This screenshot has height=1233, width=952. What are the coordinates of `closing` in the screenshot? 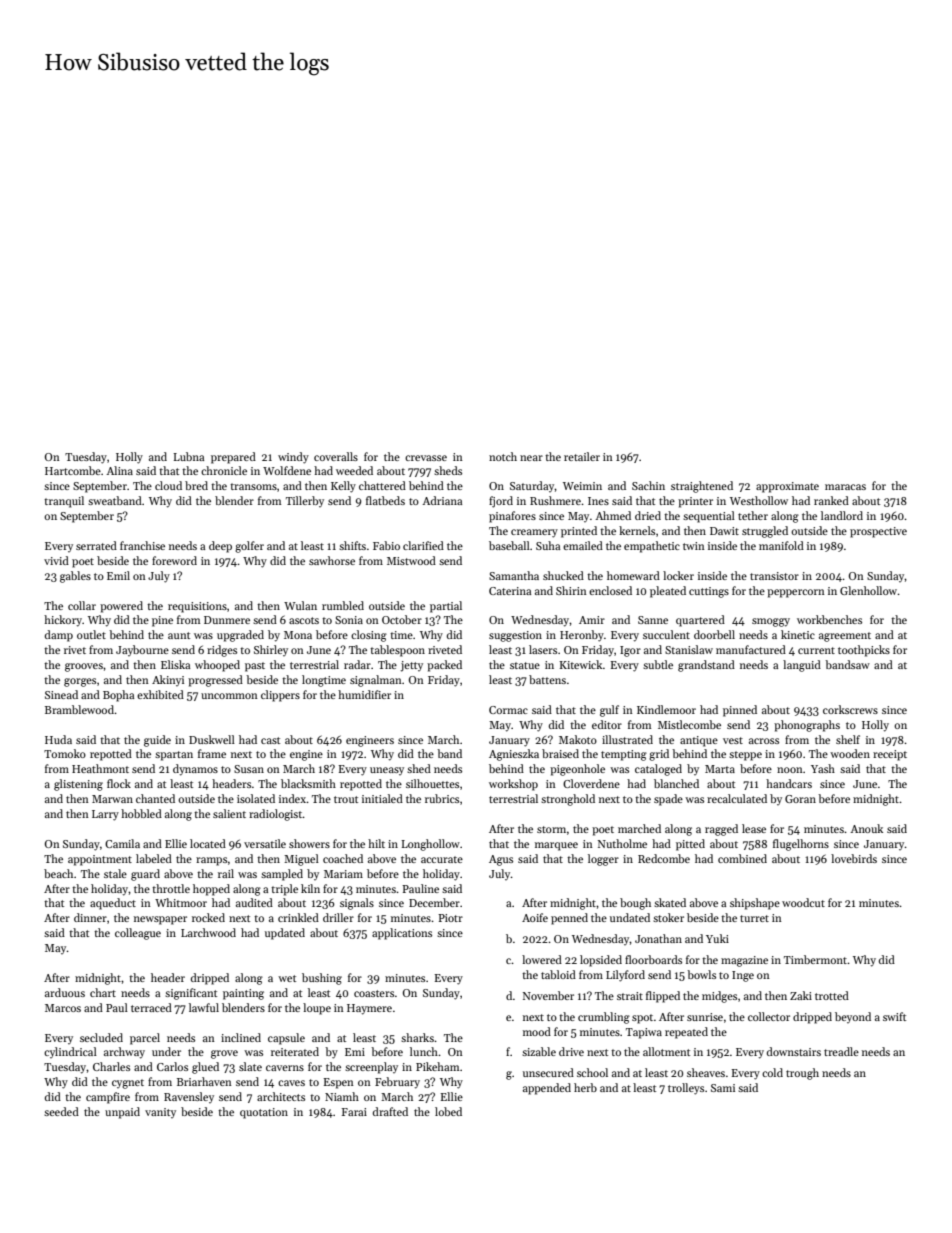 It's located at (369, 636).
